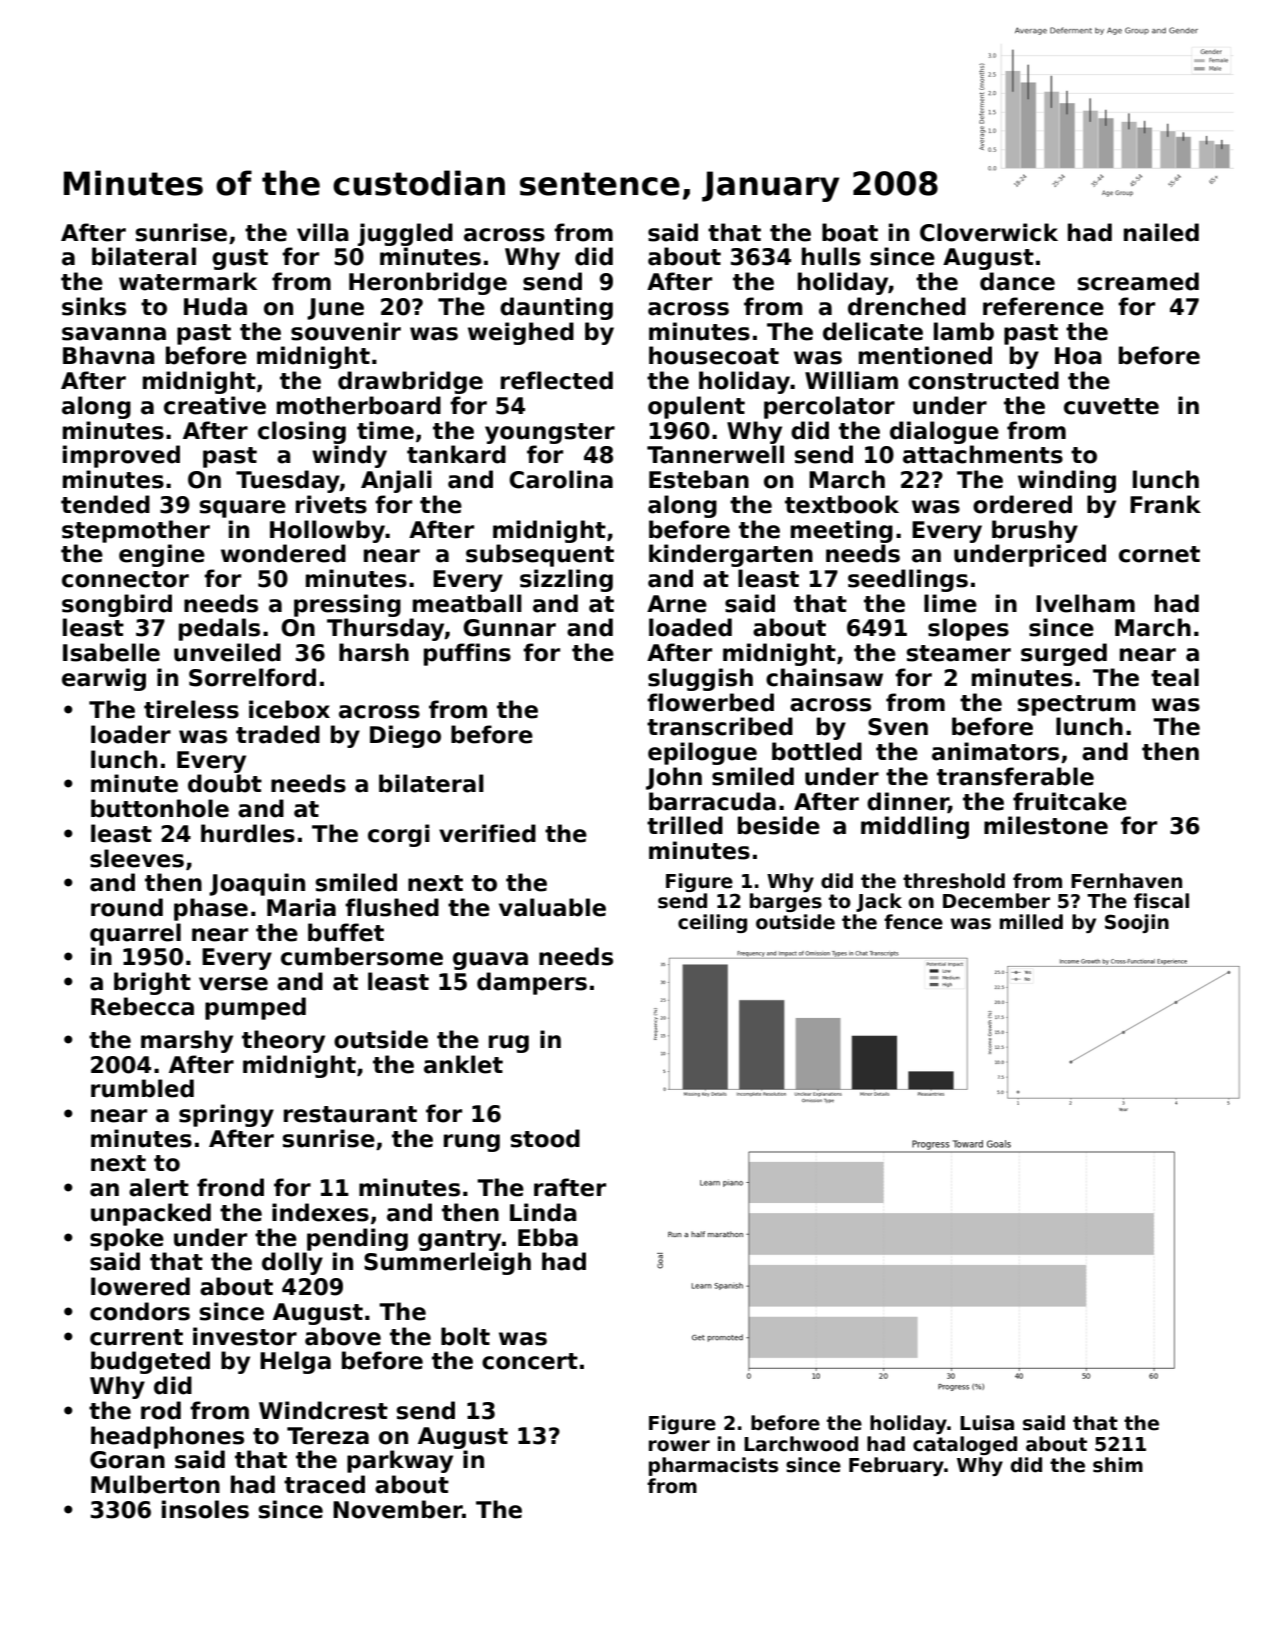  Describe the element at coordinates (674, 778) in the screenshot. I see `John` at that location.
